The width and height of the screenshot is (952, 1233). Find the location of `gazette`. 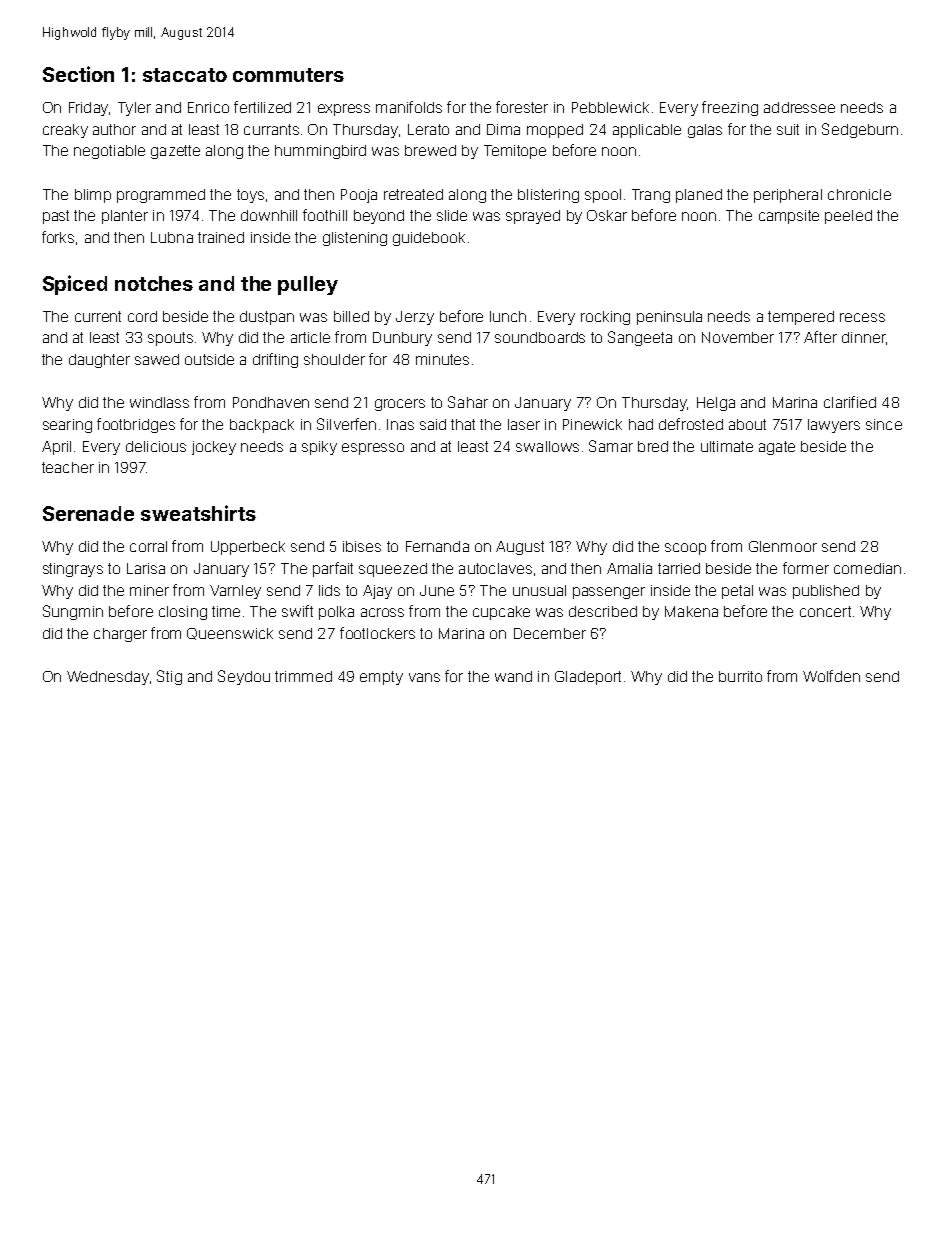

gazette is located at coordinates (175, 152).
